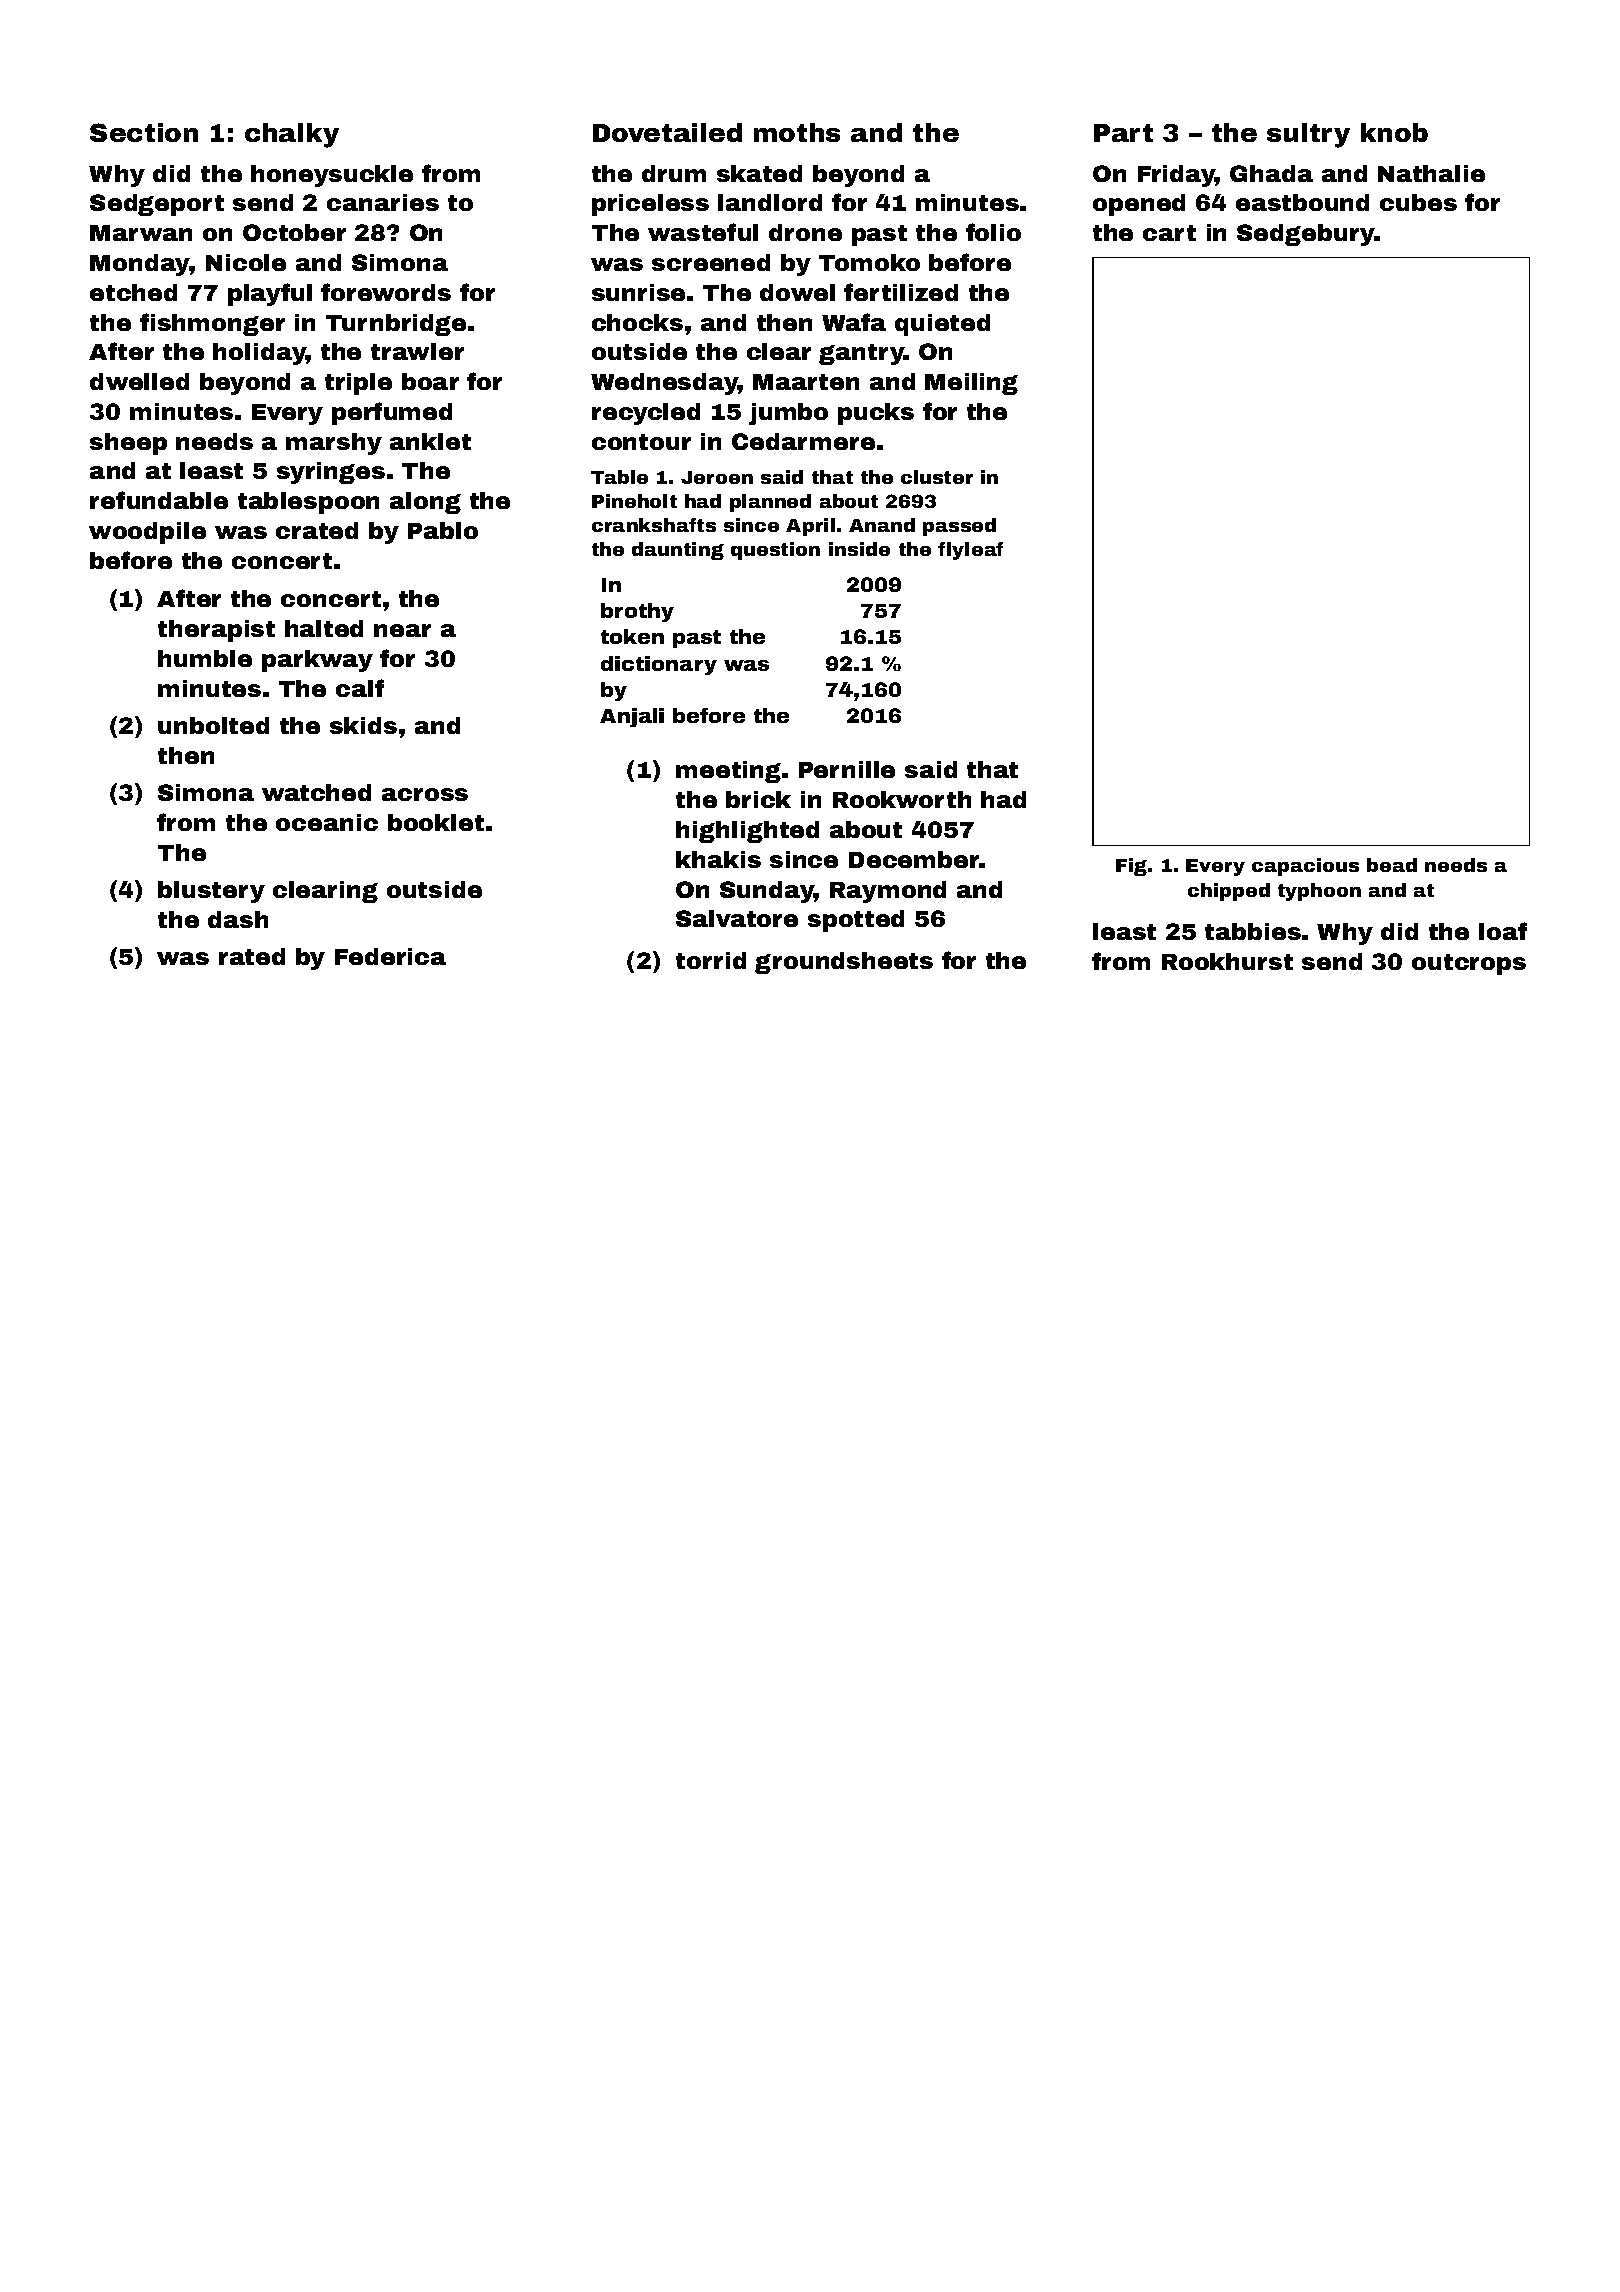 The image size is (1620, 2292). Describe the element at coordinates (216, 631) in the image. I see `therapist` at that location.
